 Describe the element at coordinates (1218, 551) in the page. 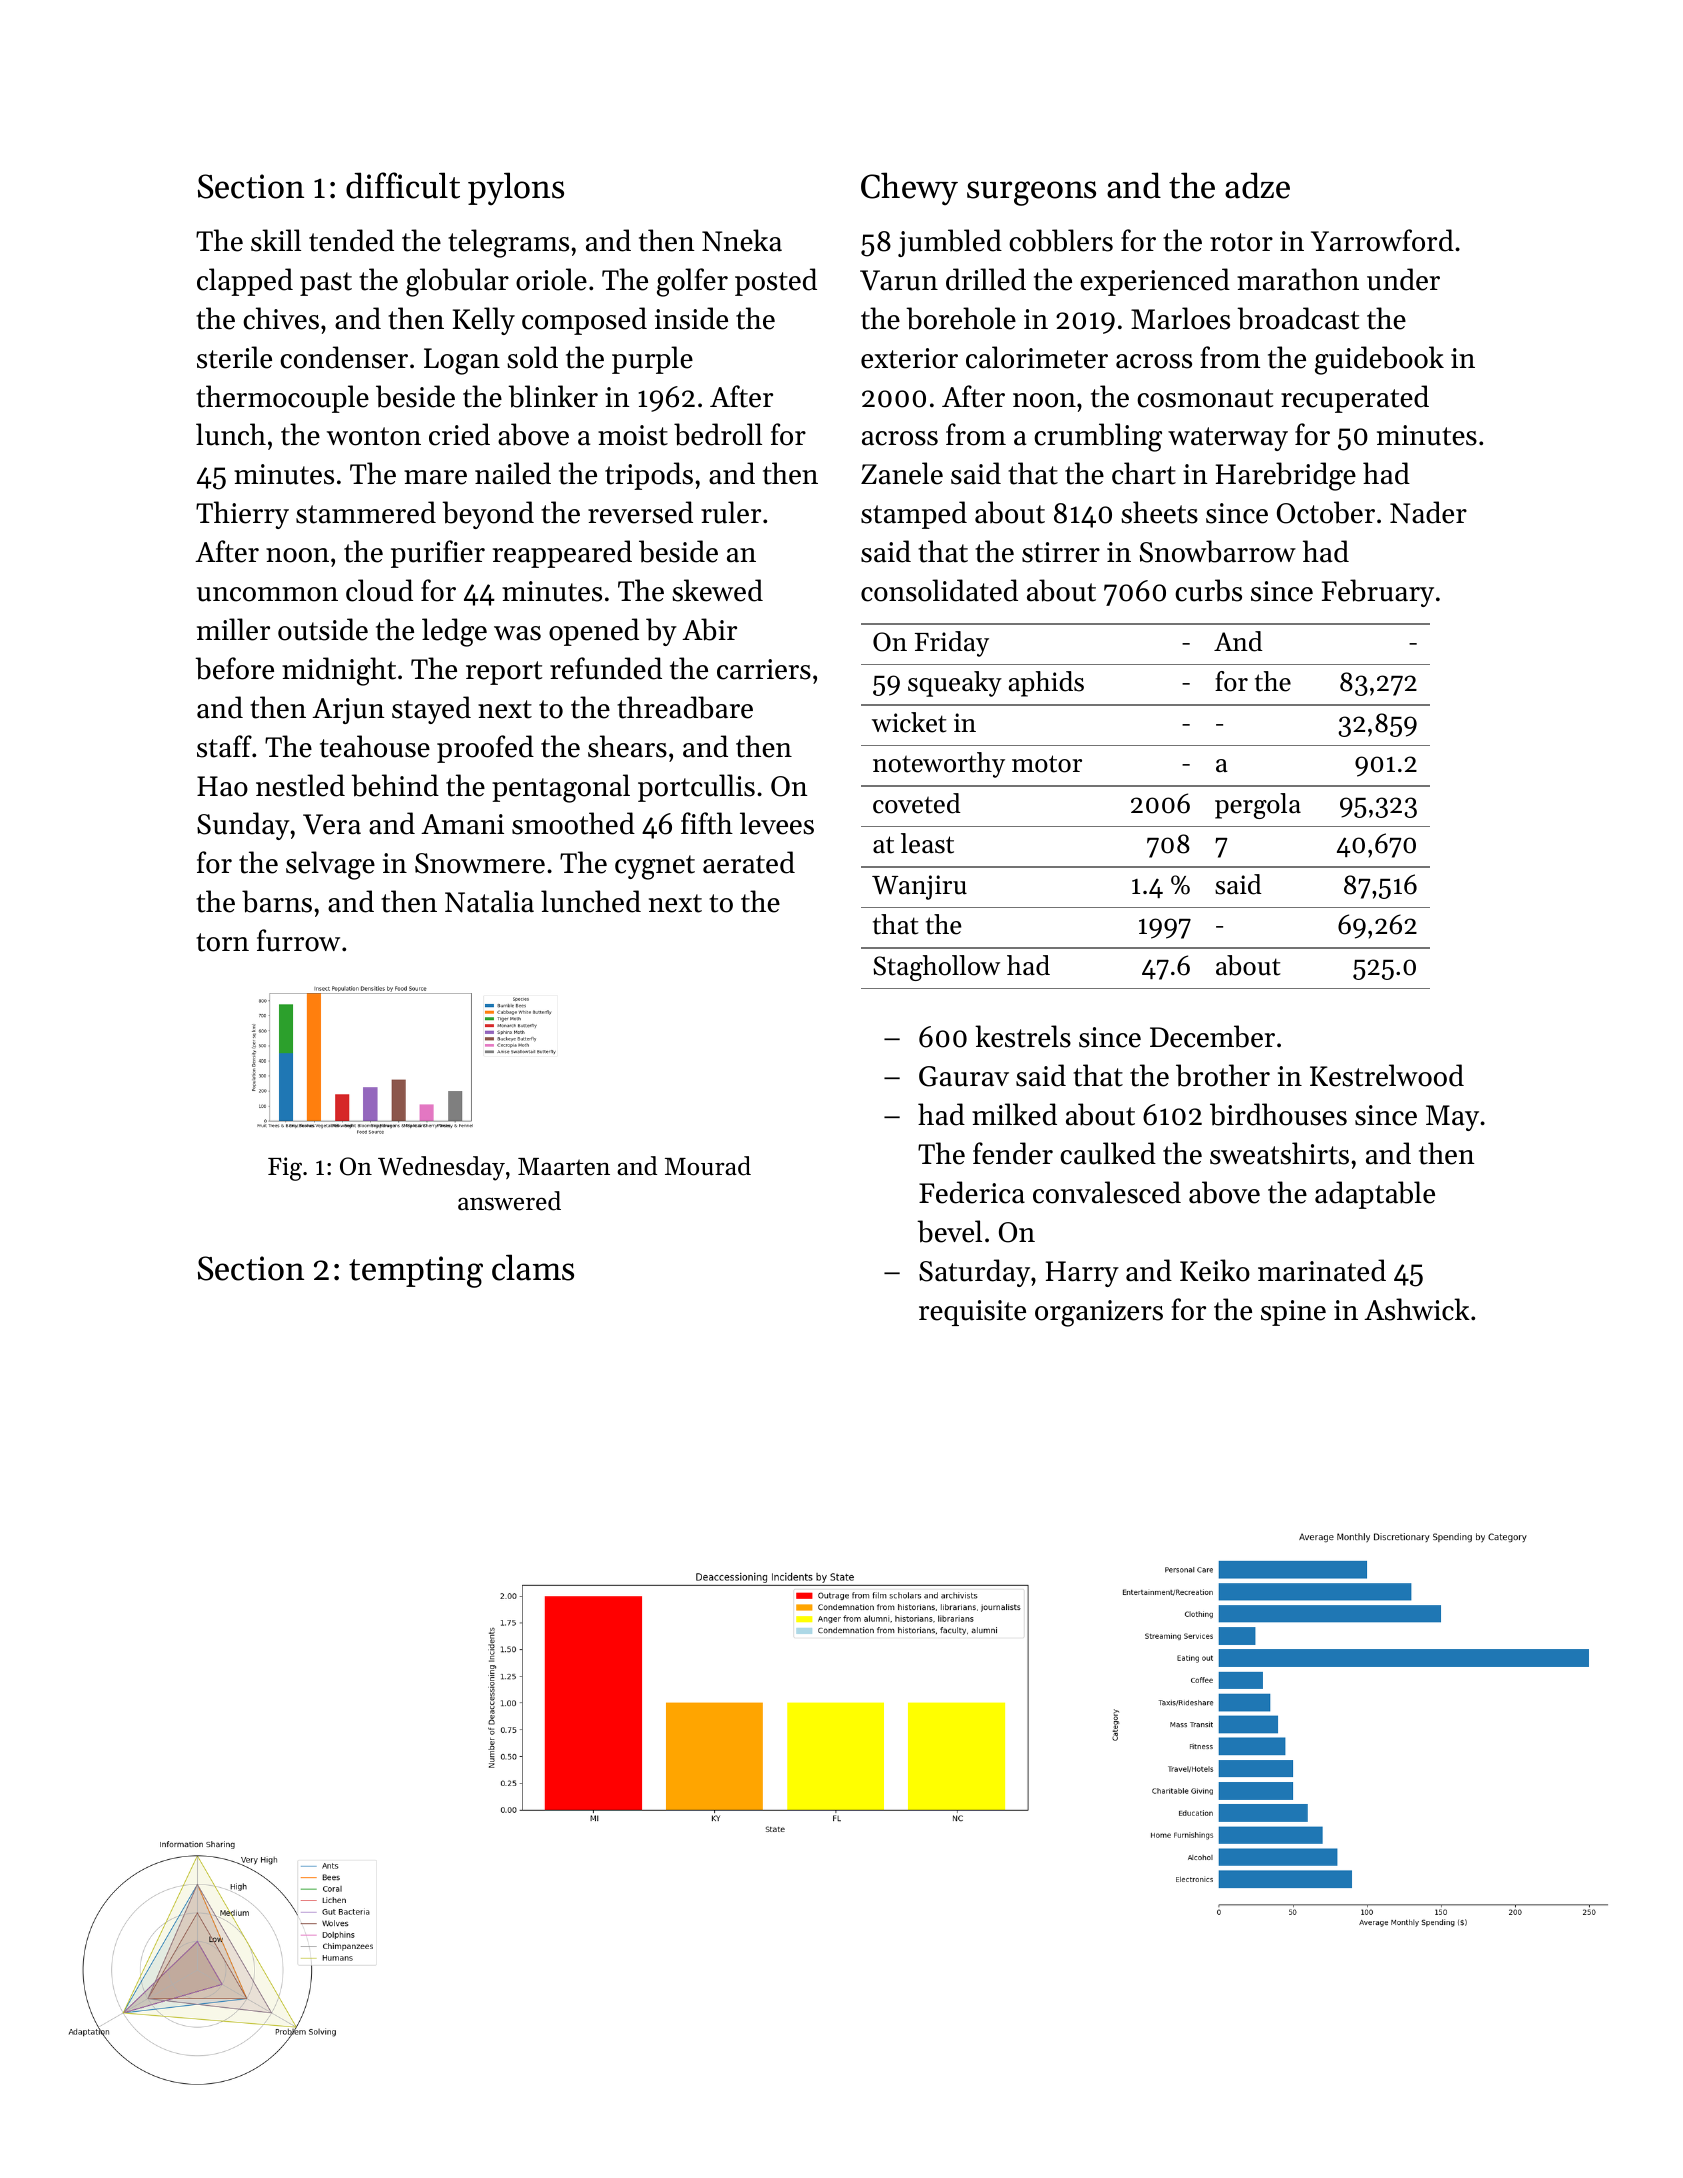

I see `Snowbarrow` at that location.
